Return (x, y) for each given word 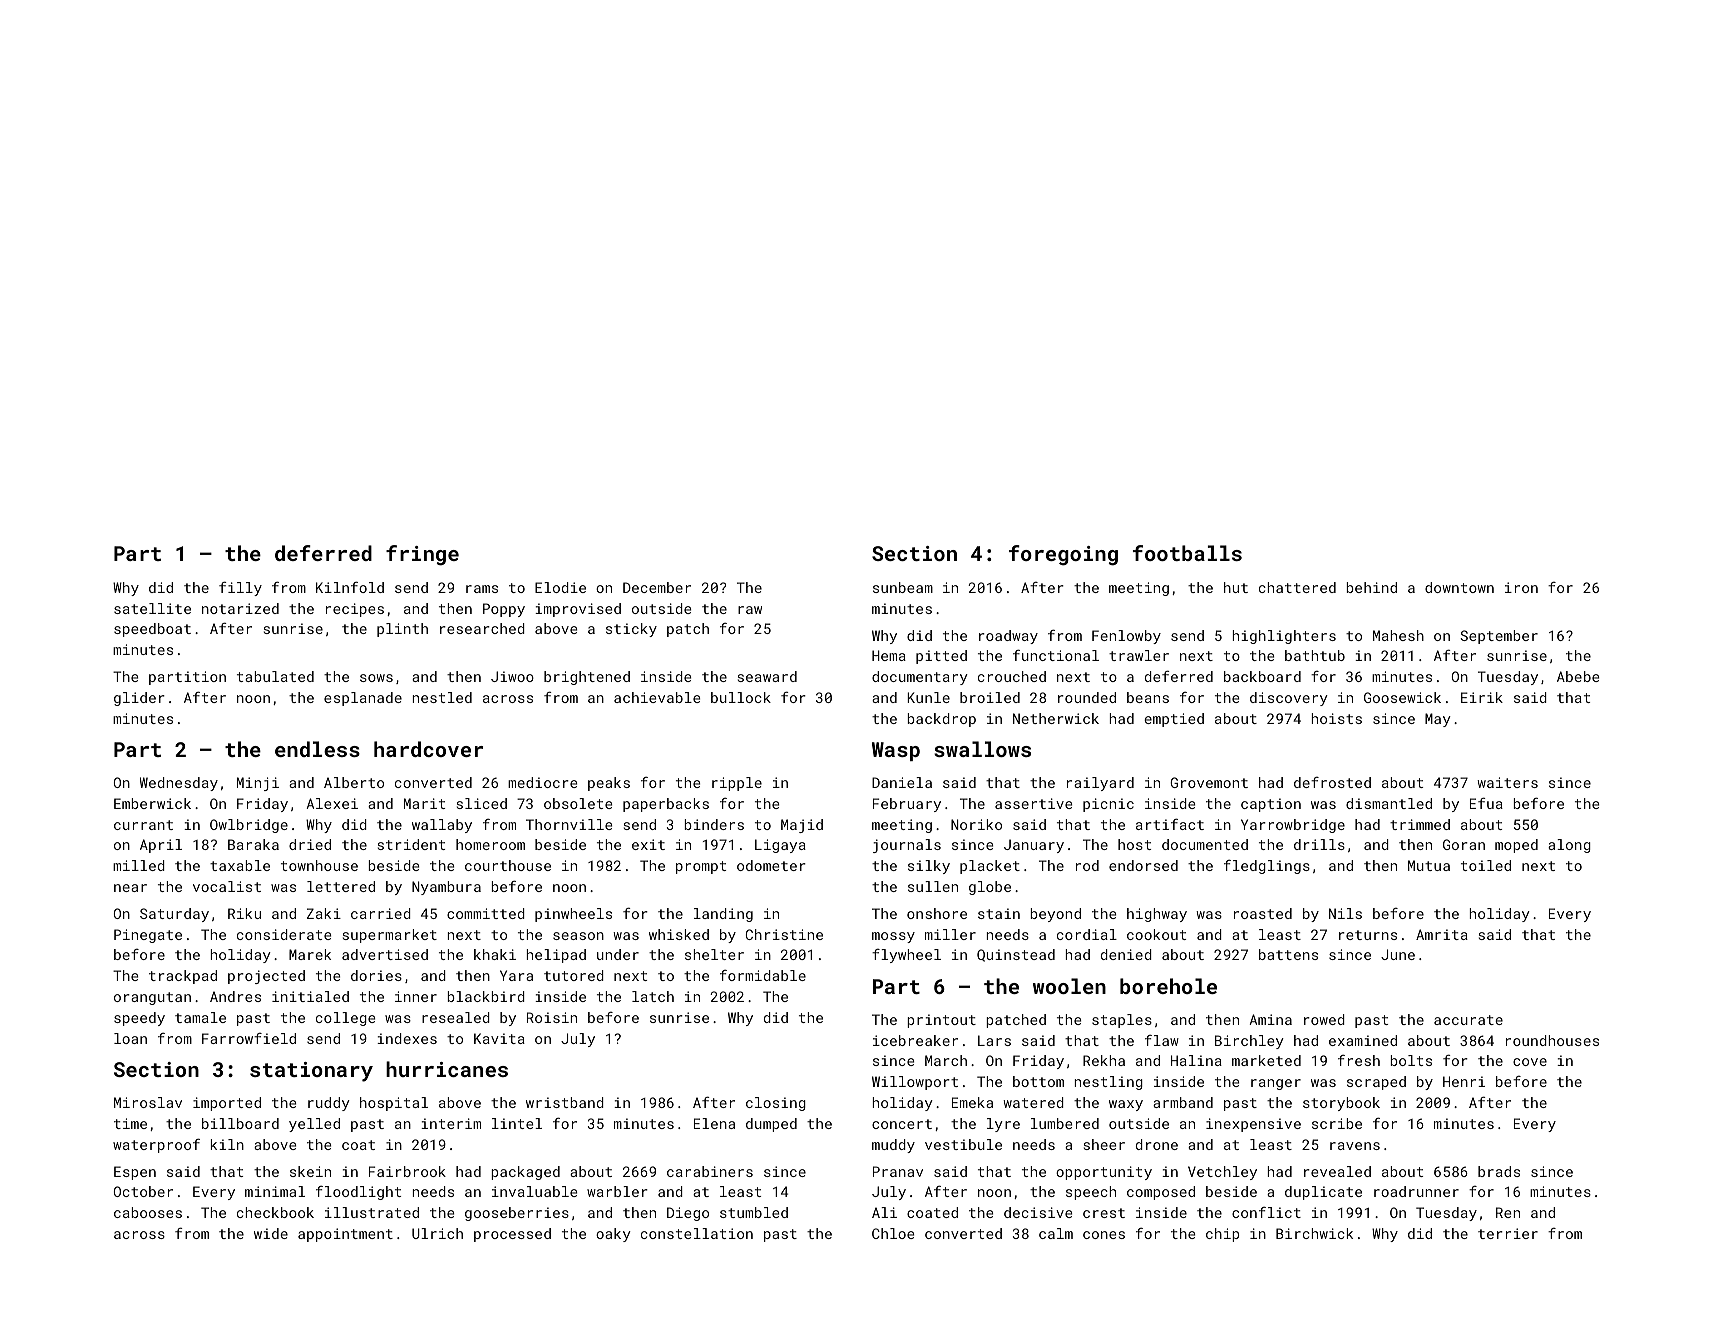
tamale (200, 1017)
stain (999, 913)
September (1499, 637)
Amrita (1442, 934)
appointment (345, 1235)
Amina (1270, 1019)
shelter (714, 954)
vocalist (227, 886)
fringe (422, 555)
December (657, 587)
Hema (889, 655)
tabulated (275, 676)
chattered (1297, 587)
